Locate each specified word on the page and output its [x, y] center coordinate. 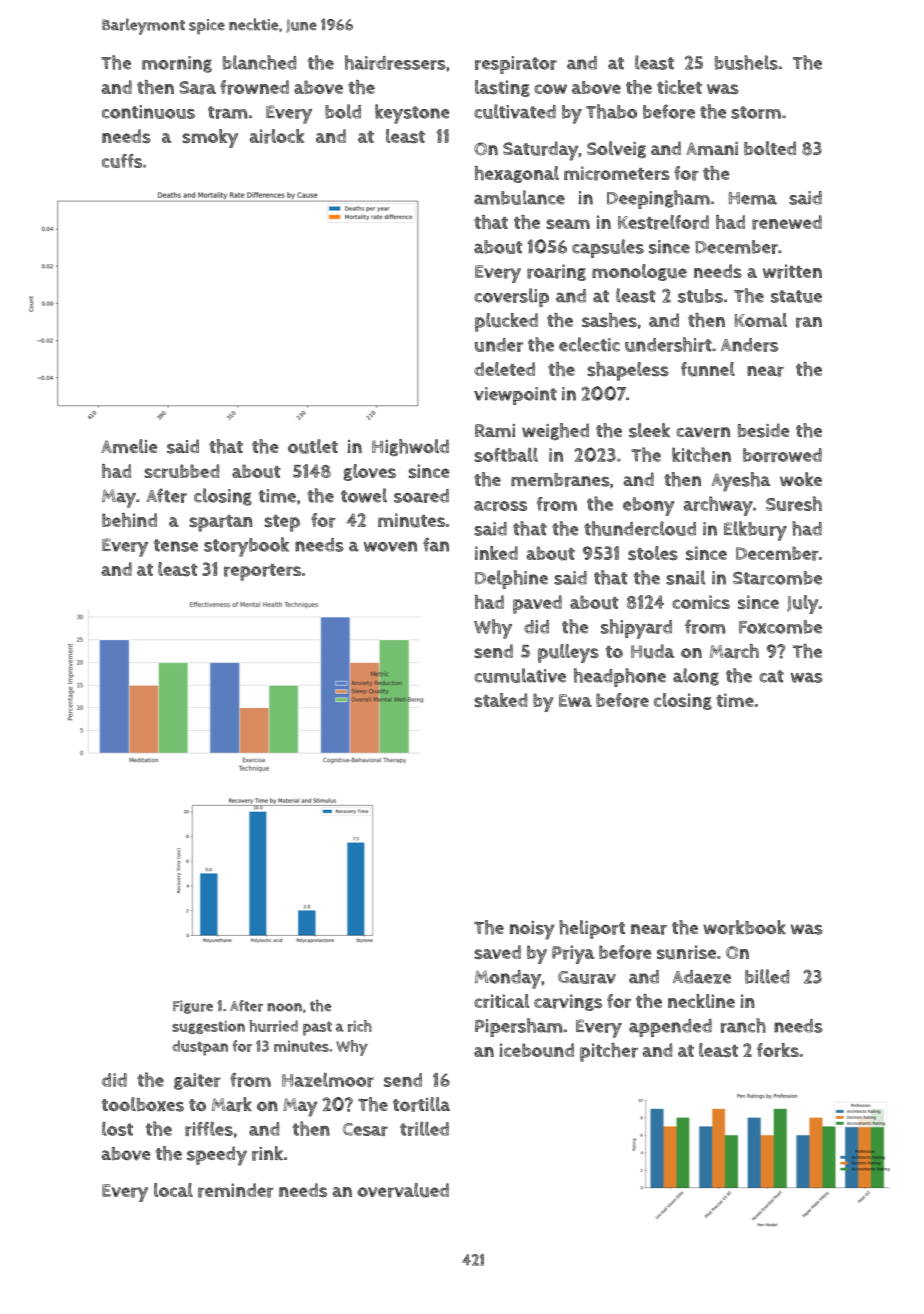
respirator [516, 65]
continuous [148, 112]
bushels [746, 62]
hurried [273, 1026]
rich [360, 1026]
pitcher [609, 1052]
